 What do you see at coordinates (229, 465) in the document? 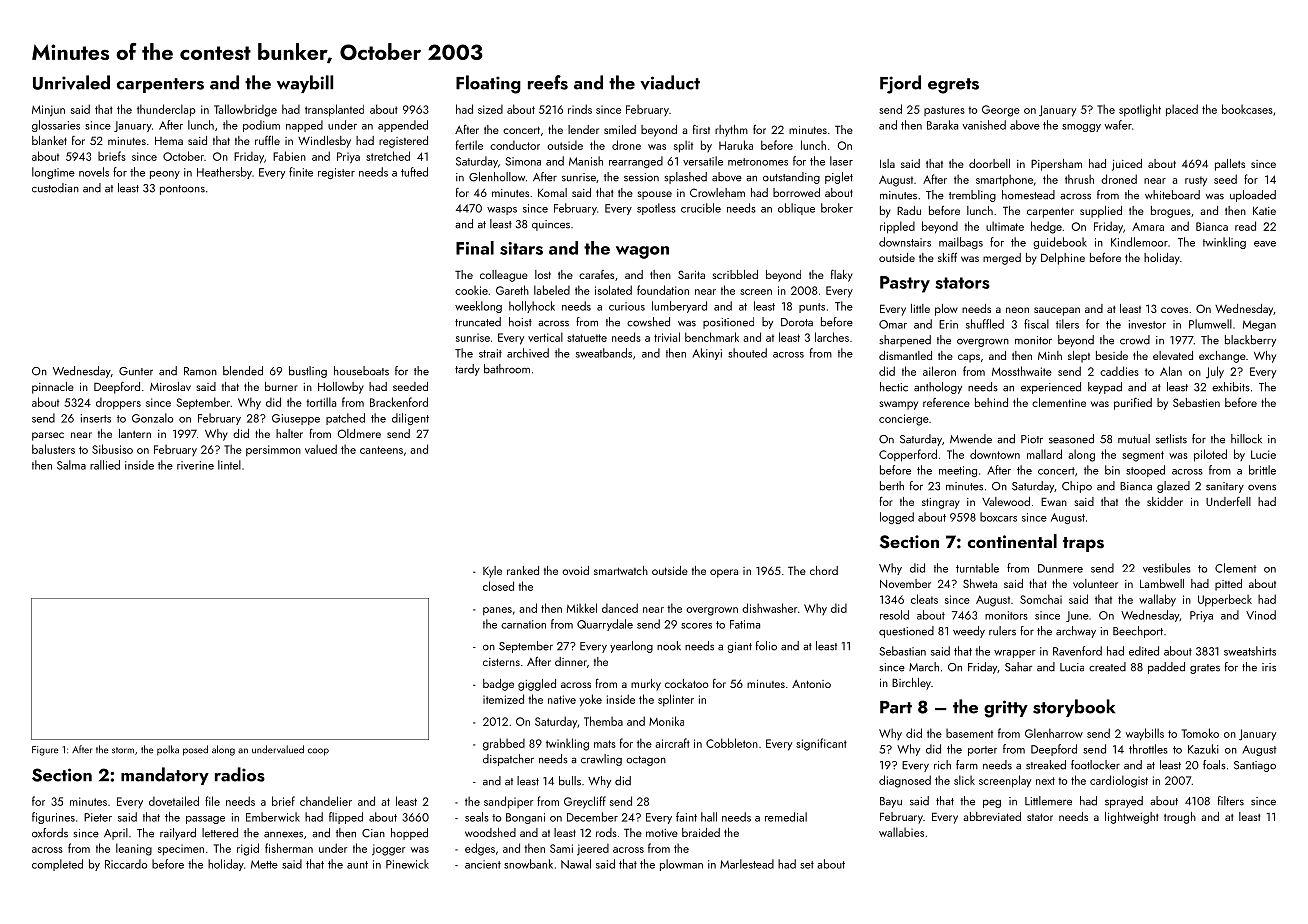
I see `lintel` at bounding box center [229, 465].
